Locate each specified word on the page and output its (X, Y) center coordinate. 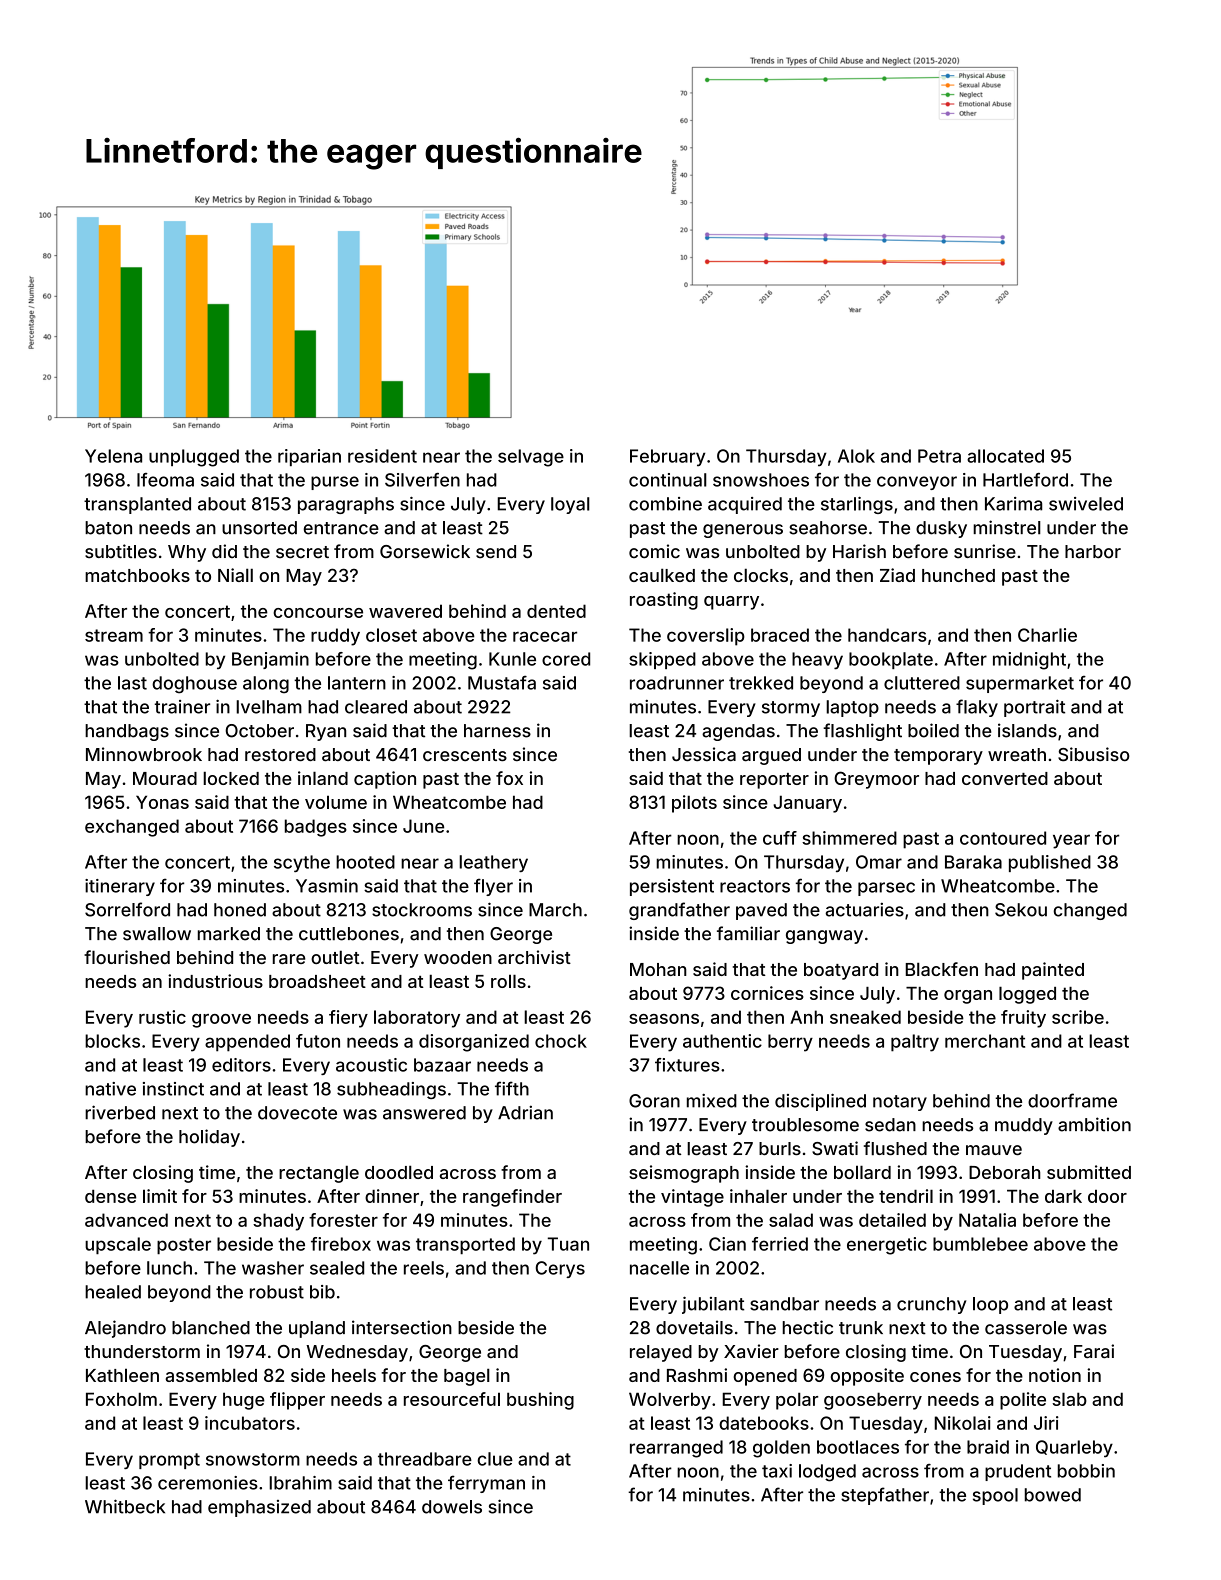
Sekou (1021, 910)
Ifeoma (165, 480)
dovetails (694, 1327)
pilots (694, 804)
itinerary (120, 887)
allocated (1005, 456)
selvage (531, 458)
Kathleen (122, 1375)
